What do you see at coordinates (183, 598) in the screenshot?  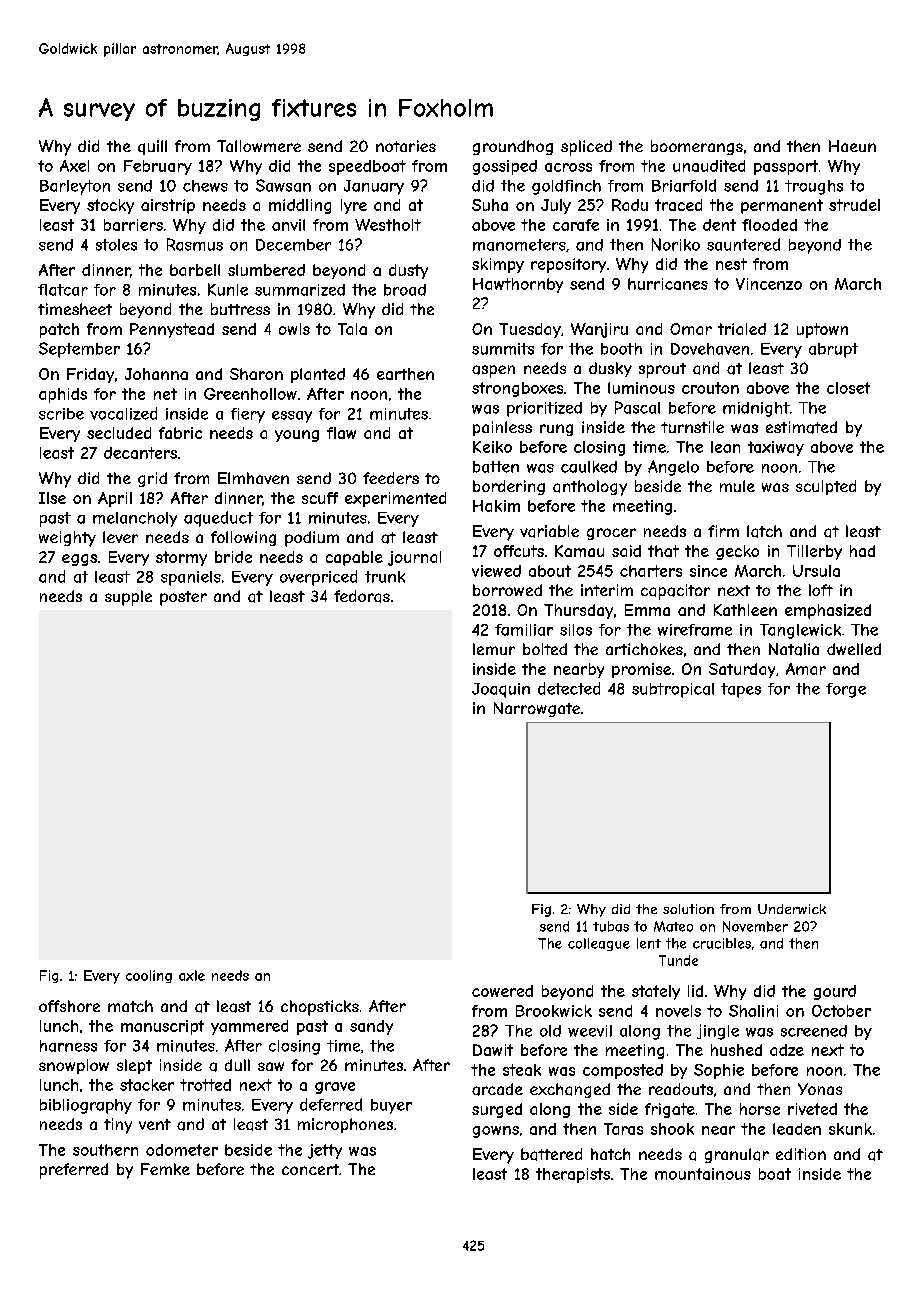 I see `poster` at bounding box center [183, 598].
